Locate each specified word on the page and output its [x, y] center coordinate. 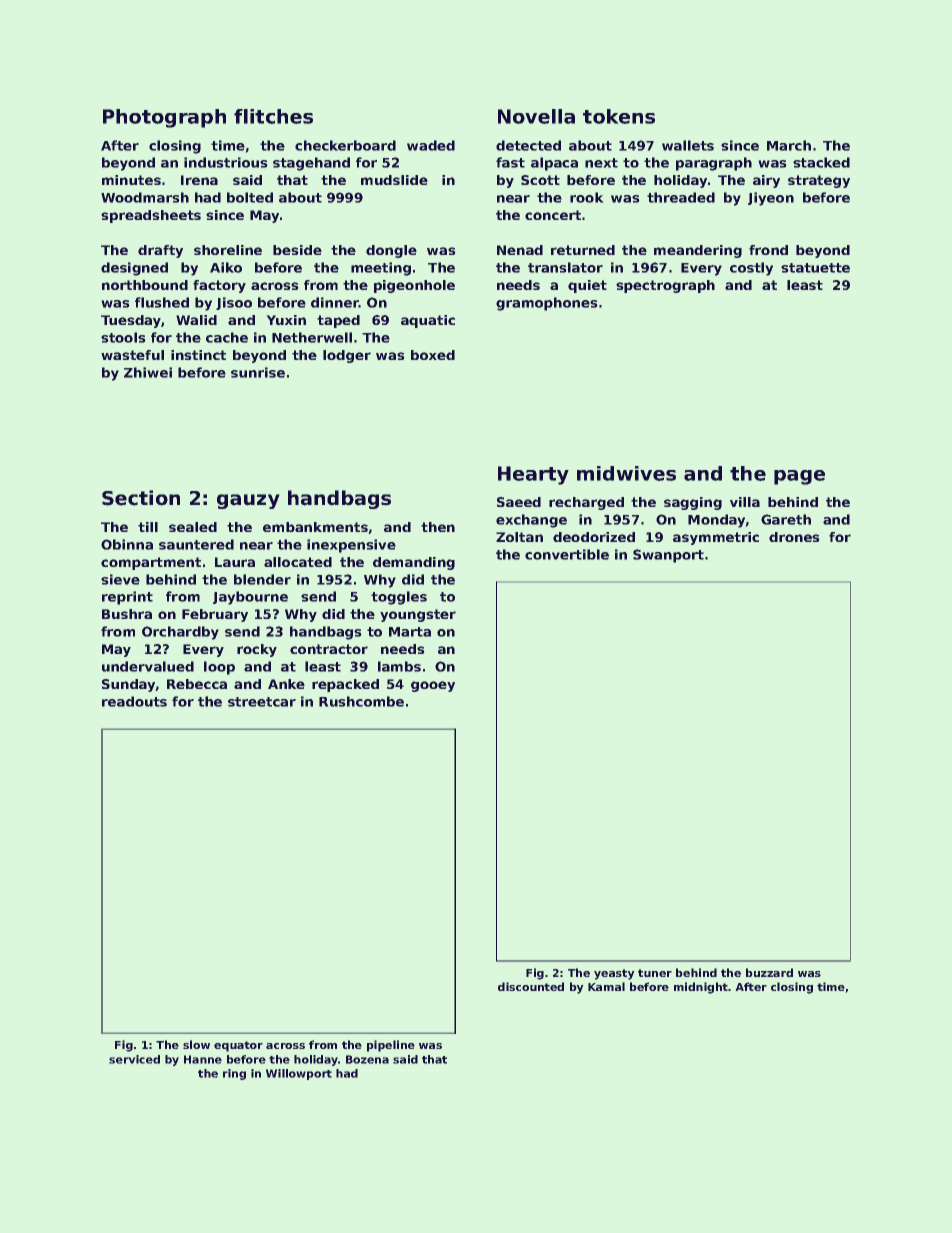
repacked [345, 685]
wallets [688, 145]
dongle [391, 251]
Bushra [127, 614]
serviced [134, 1059]
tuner [655, 973]
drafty [160, 251]
